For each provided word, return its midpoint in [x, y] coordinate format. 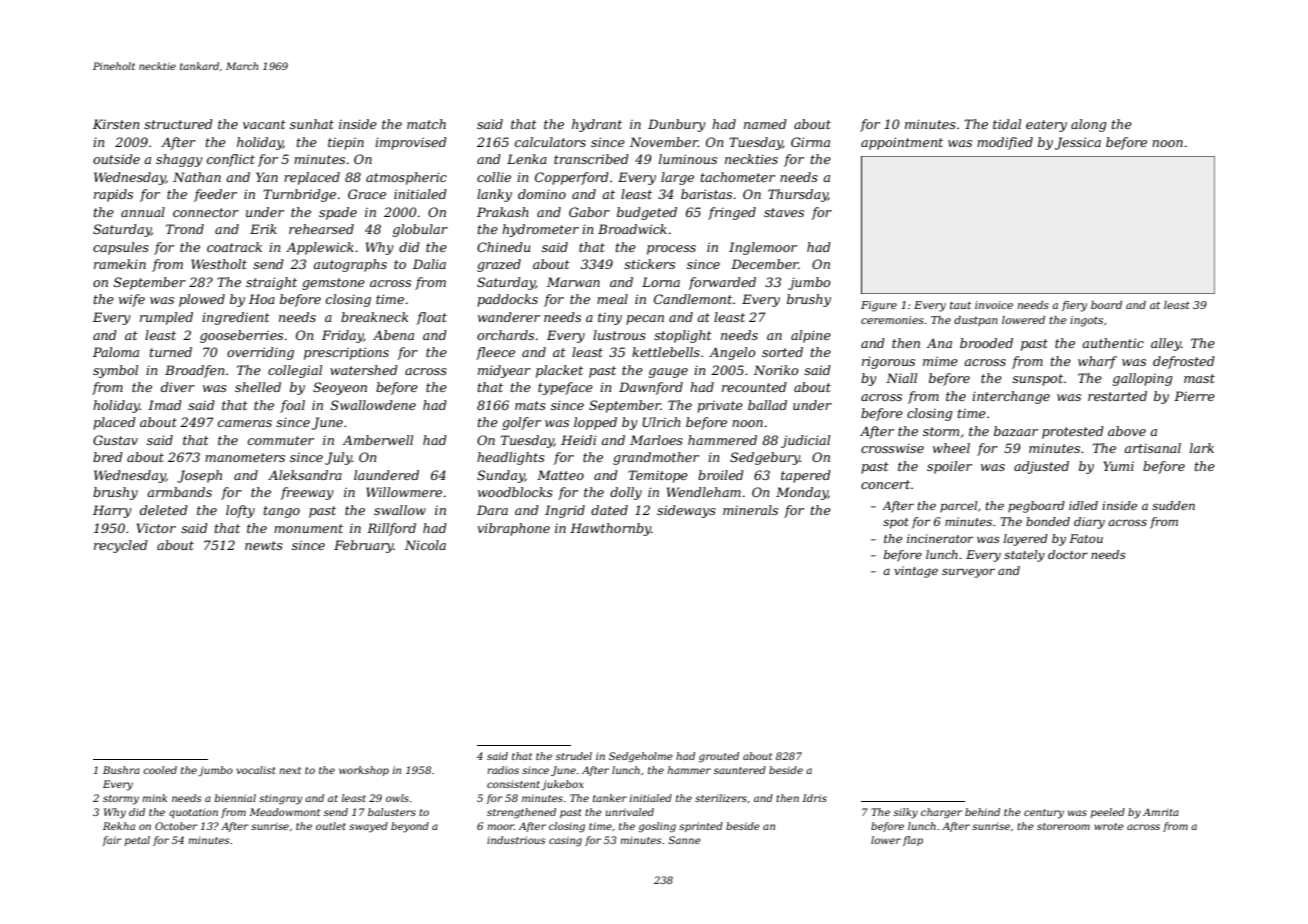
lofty [240, 511]
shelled [258, 387]
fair [112, 841]
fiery [1074, 306]
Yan [267, 177]
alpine [811, 336]
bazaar [1016, 431]
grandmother [656, 458]
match [426, 124]
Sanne [684, 840]
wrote [1109, 826]
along [1088, 125]
